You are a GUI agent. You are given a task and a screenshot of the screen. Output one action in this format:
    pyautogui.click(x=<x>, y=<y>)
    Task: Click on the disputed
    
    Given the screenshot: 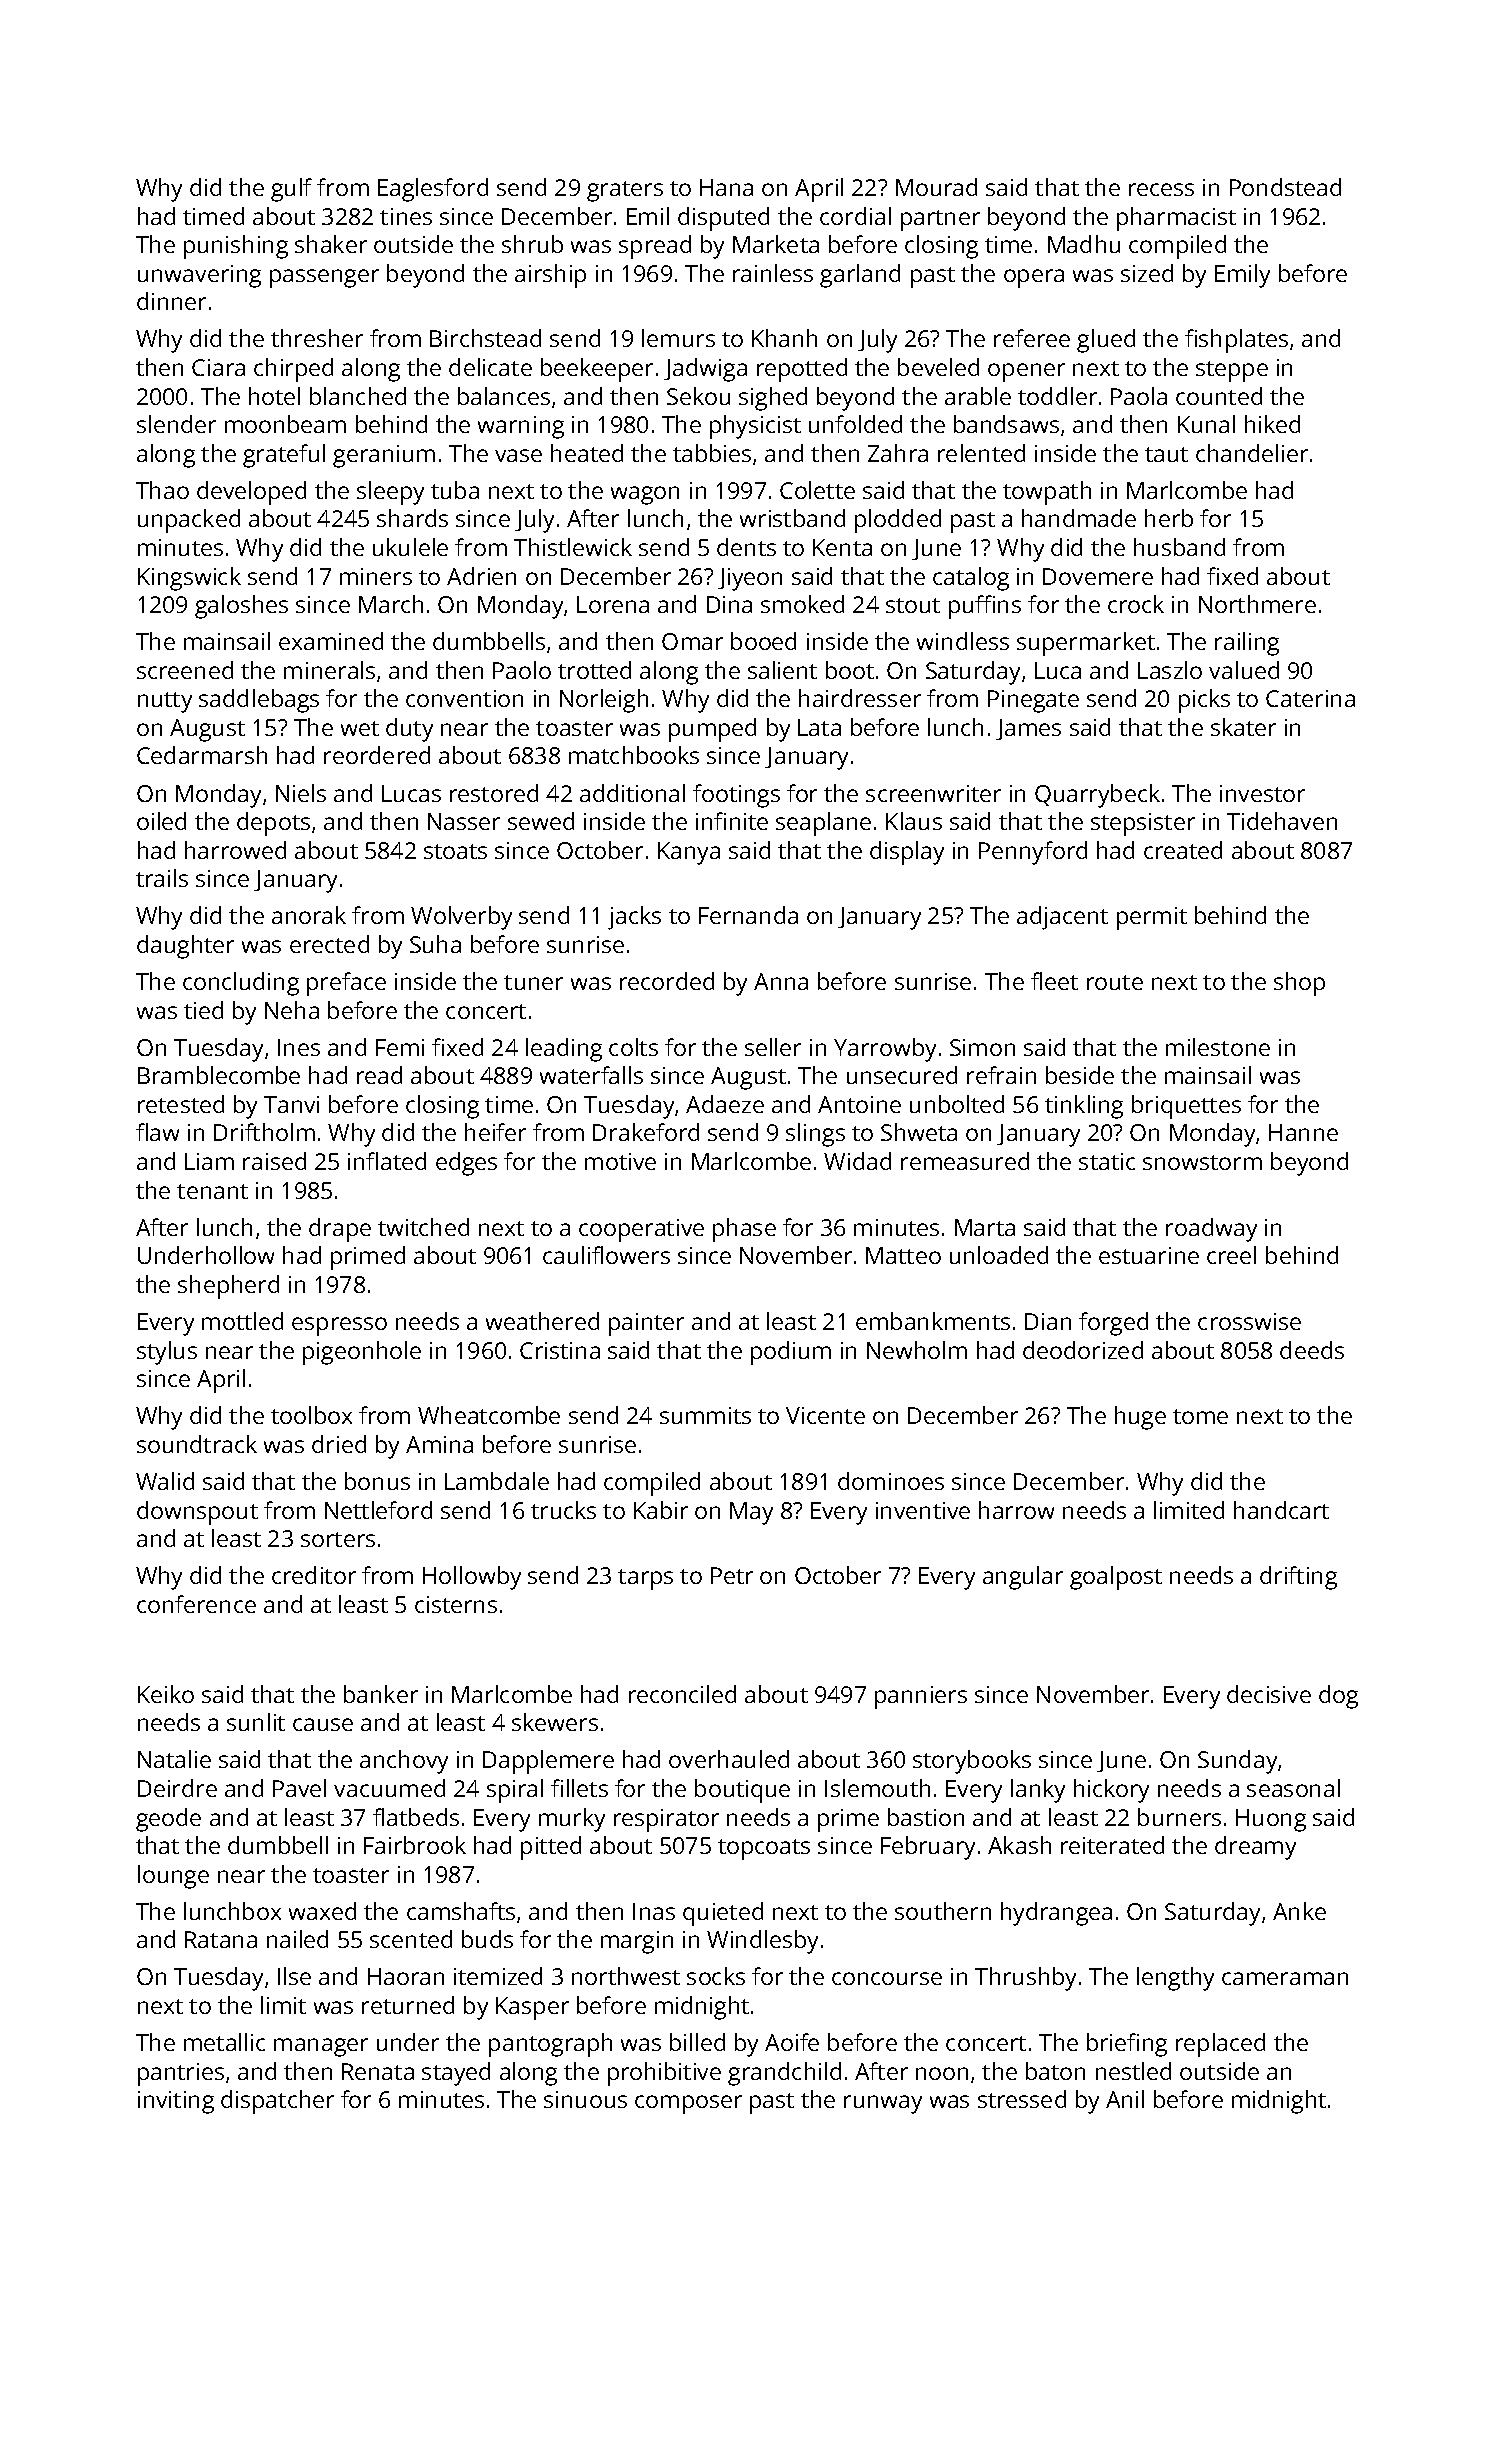 What is the action you would take?
    pyautogui.click(x=723, y=219)
